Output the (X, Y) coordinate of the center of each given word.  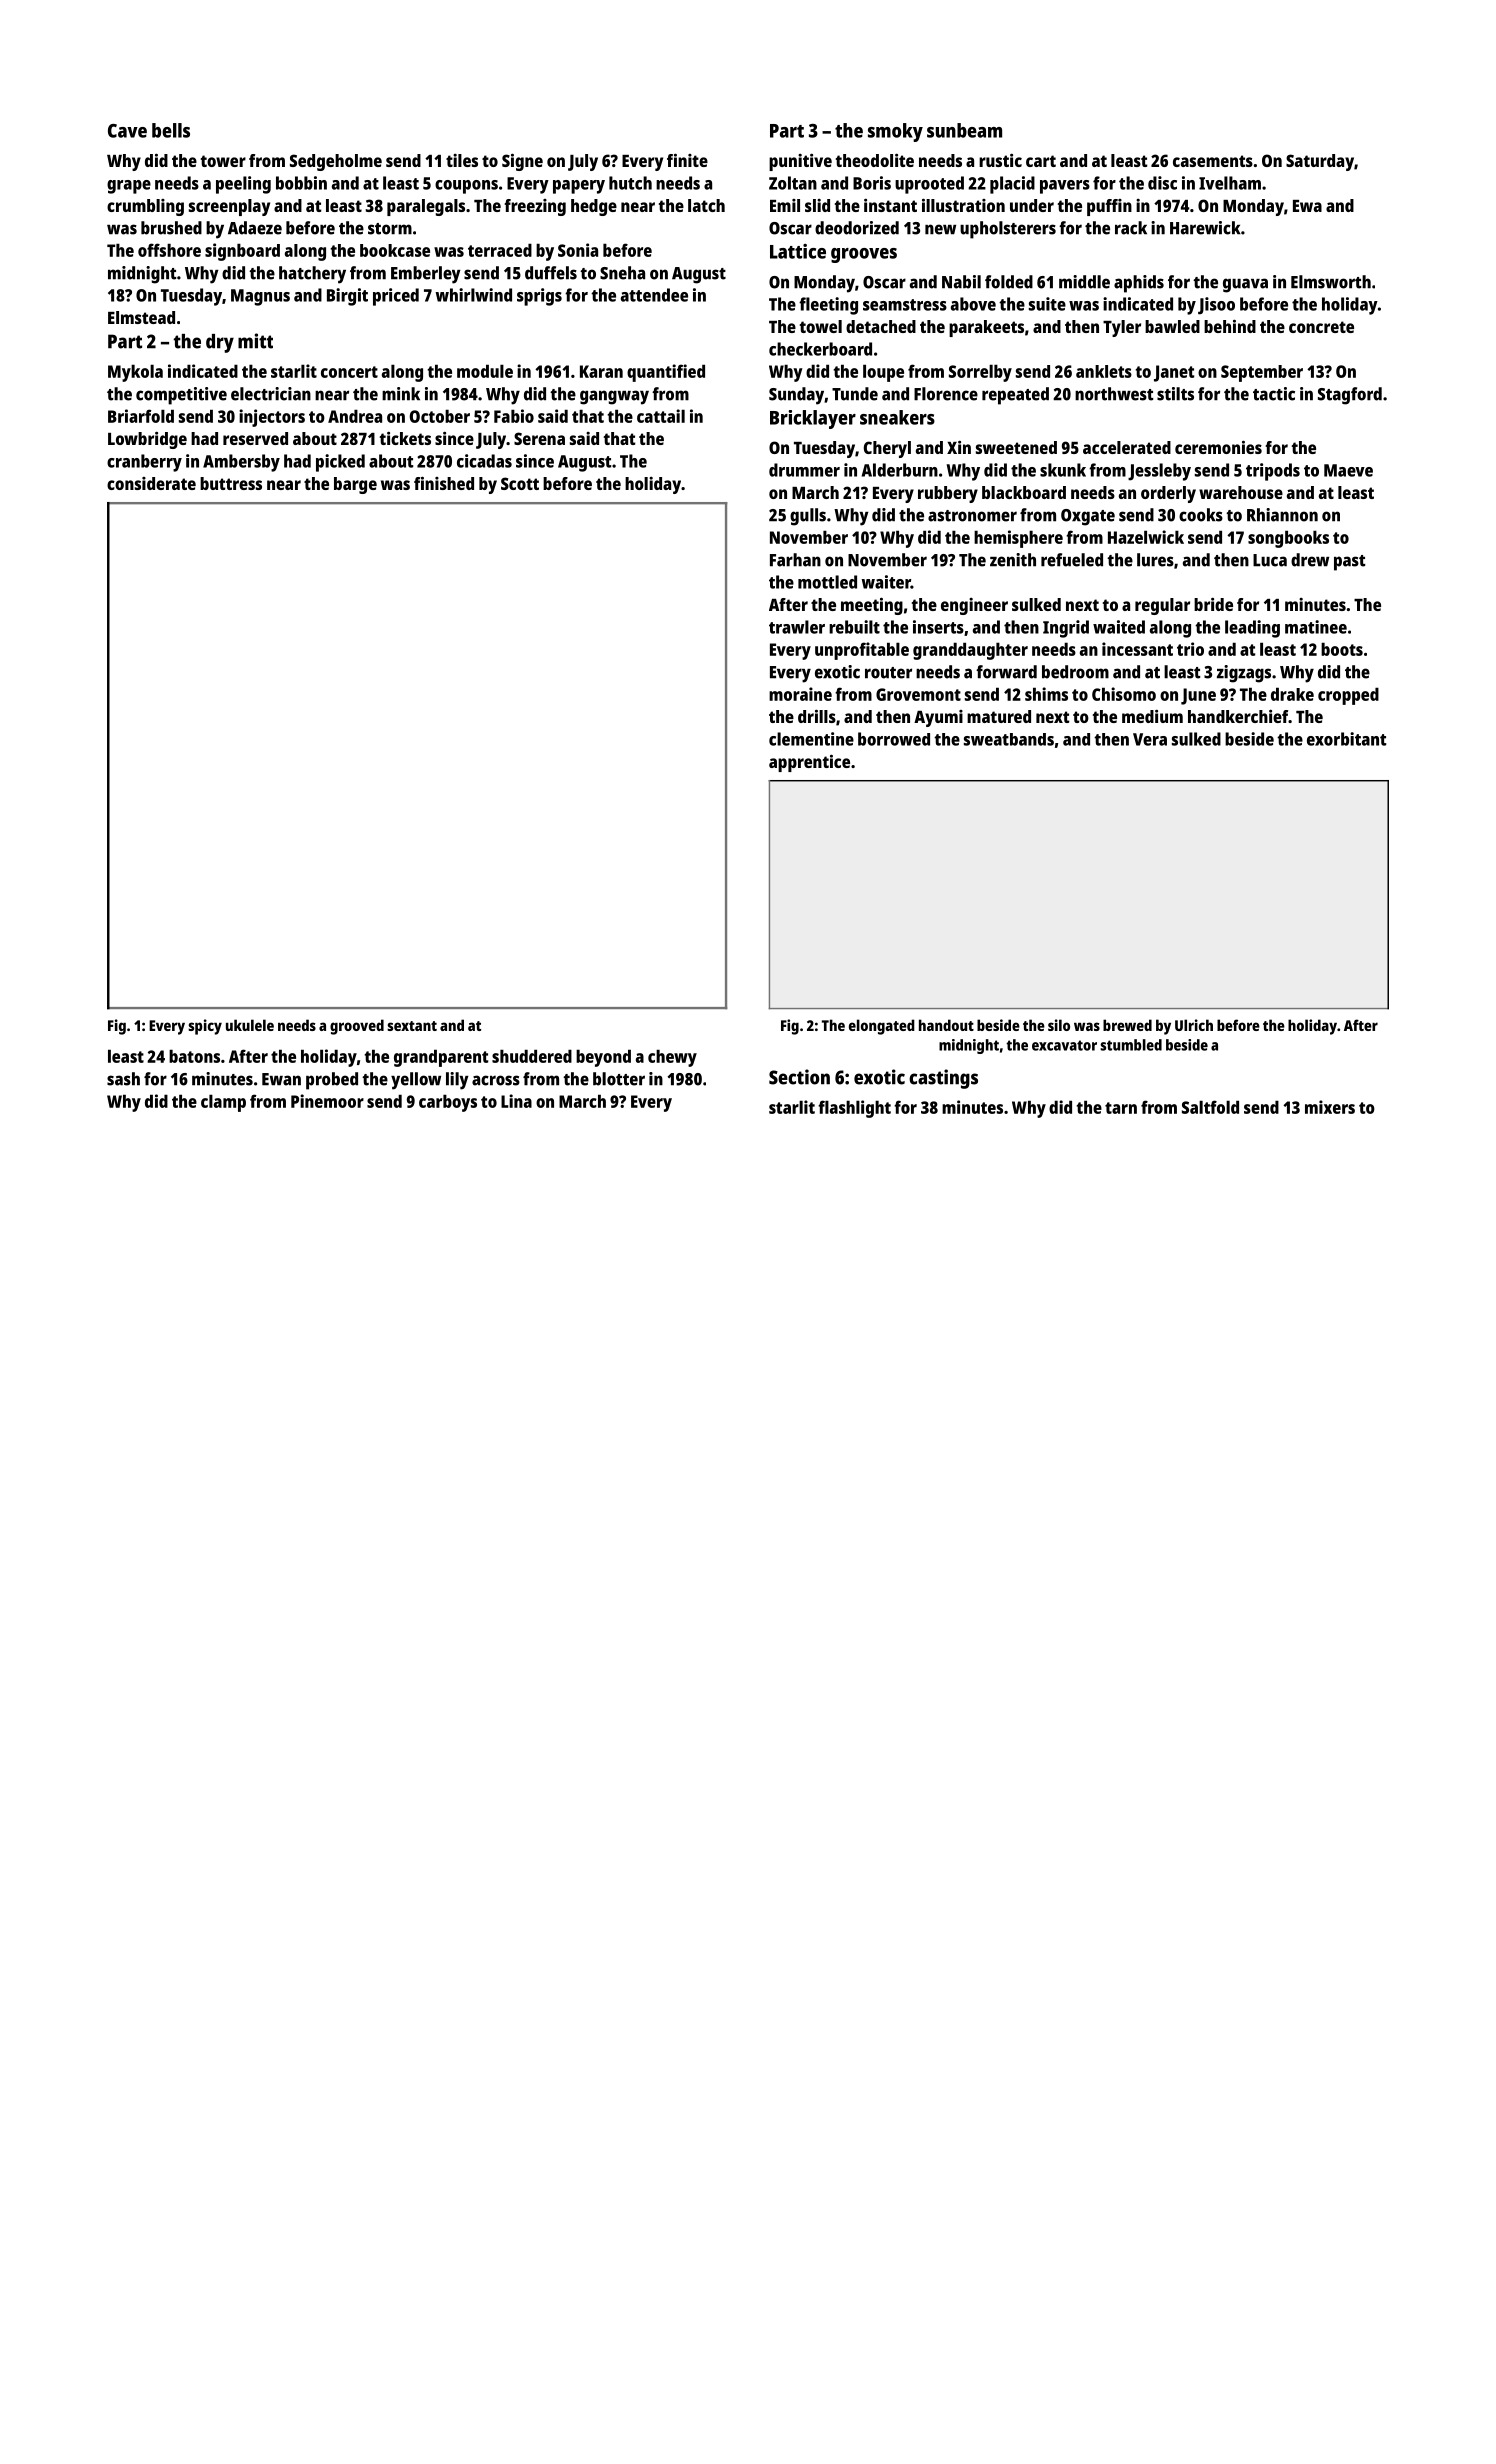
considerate (151, 483)
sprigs (539, 297)
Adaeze (255, 228)
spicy (205, 1027)
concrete (1321, 327)
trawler (797, 627)
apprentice (809, 763)
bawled (1172, 326)
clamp (223, 1103)
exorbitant (1346, 739)
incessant (1137, 649)
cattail (661, 416)
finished (444, 483)
